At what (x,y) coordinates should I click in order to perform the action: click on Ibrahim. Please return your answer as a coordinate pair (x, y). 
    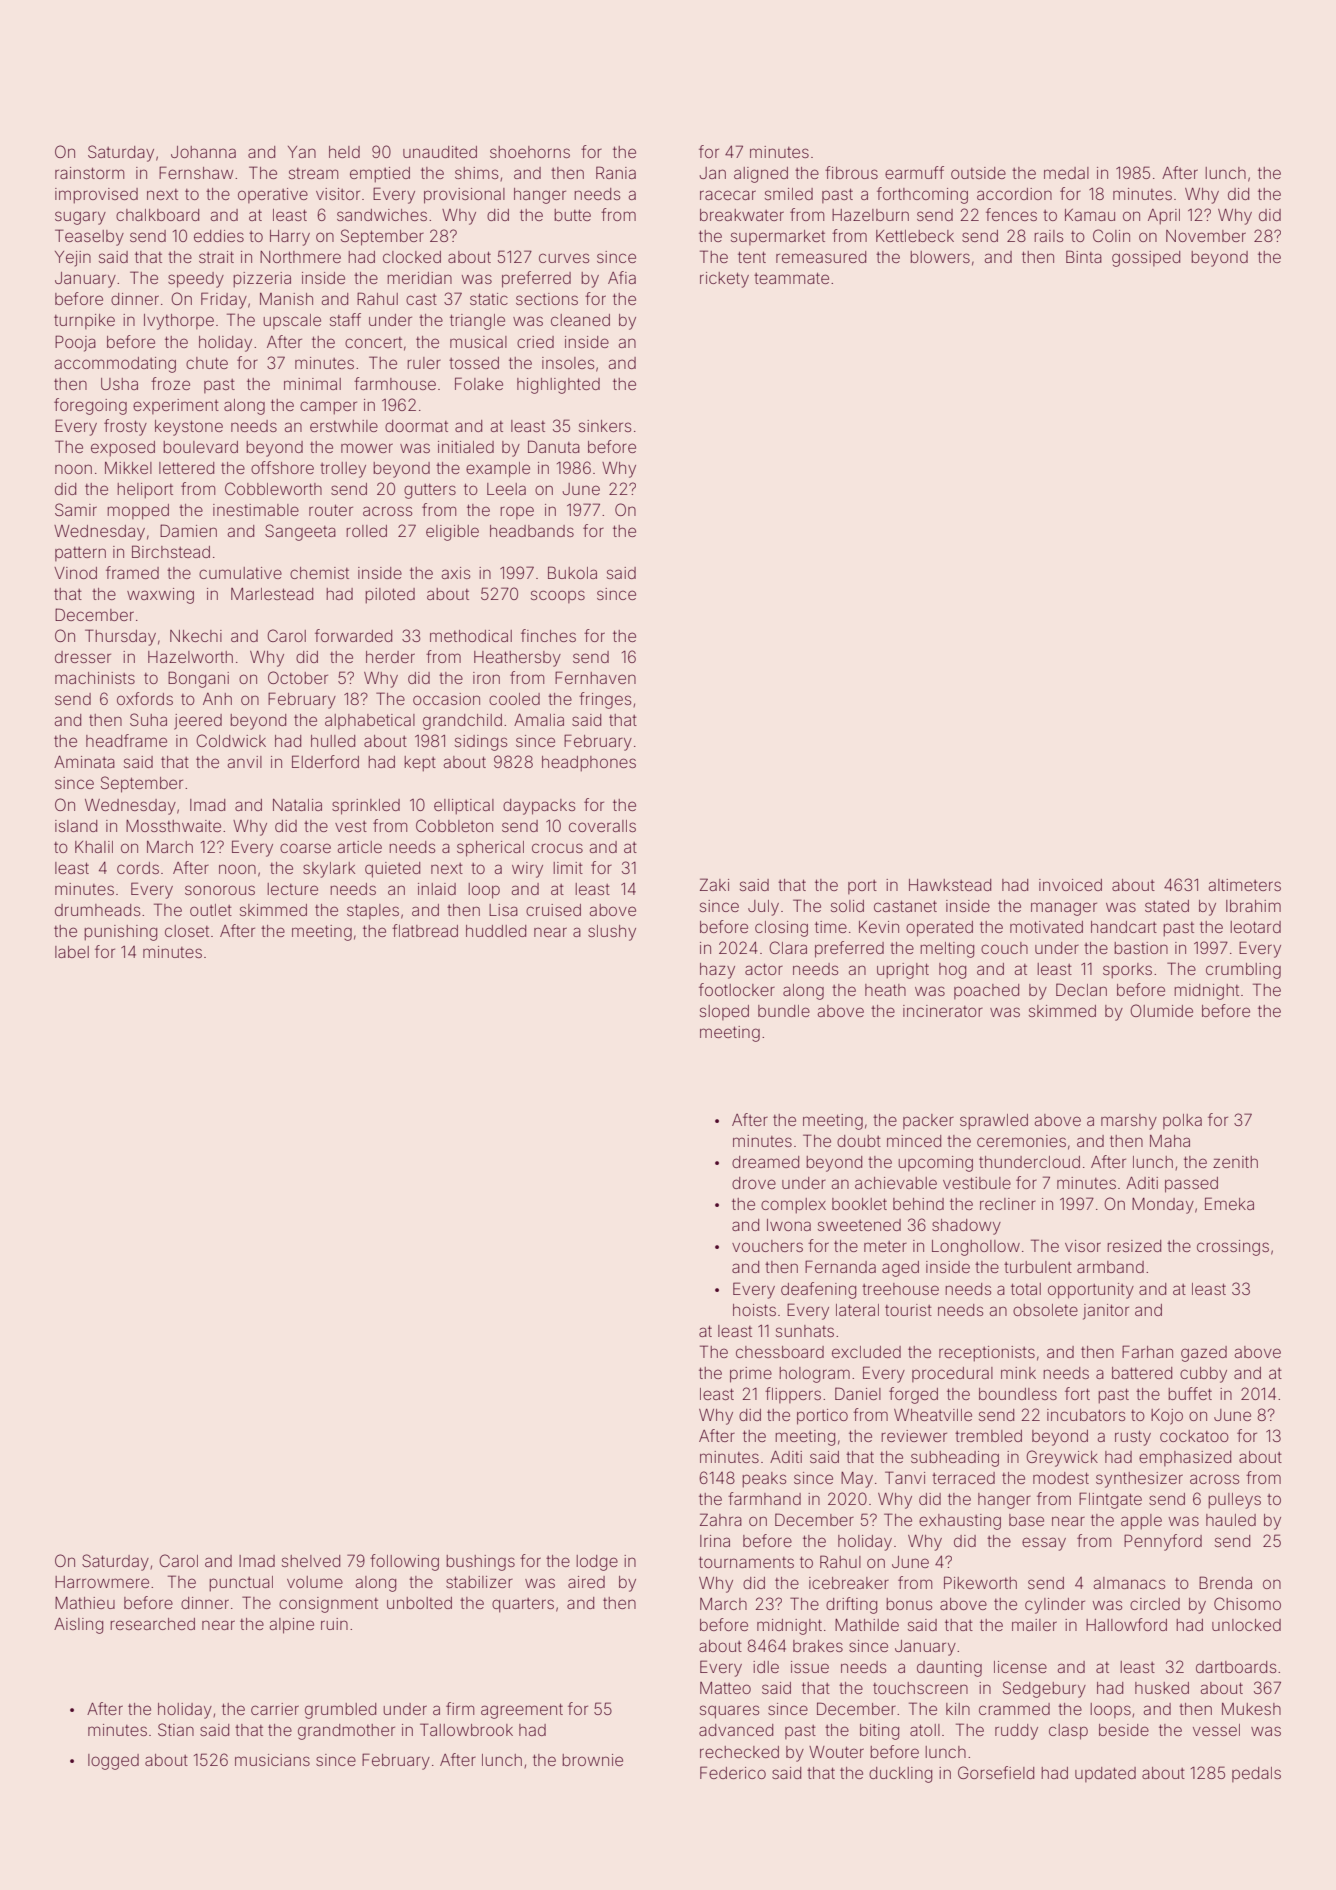
    Looking at the image, I should click on (1253, 906).
